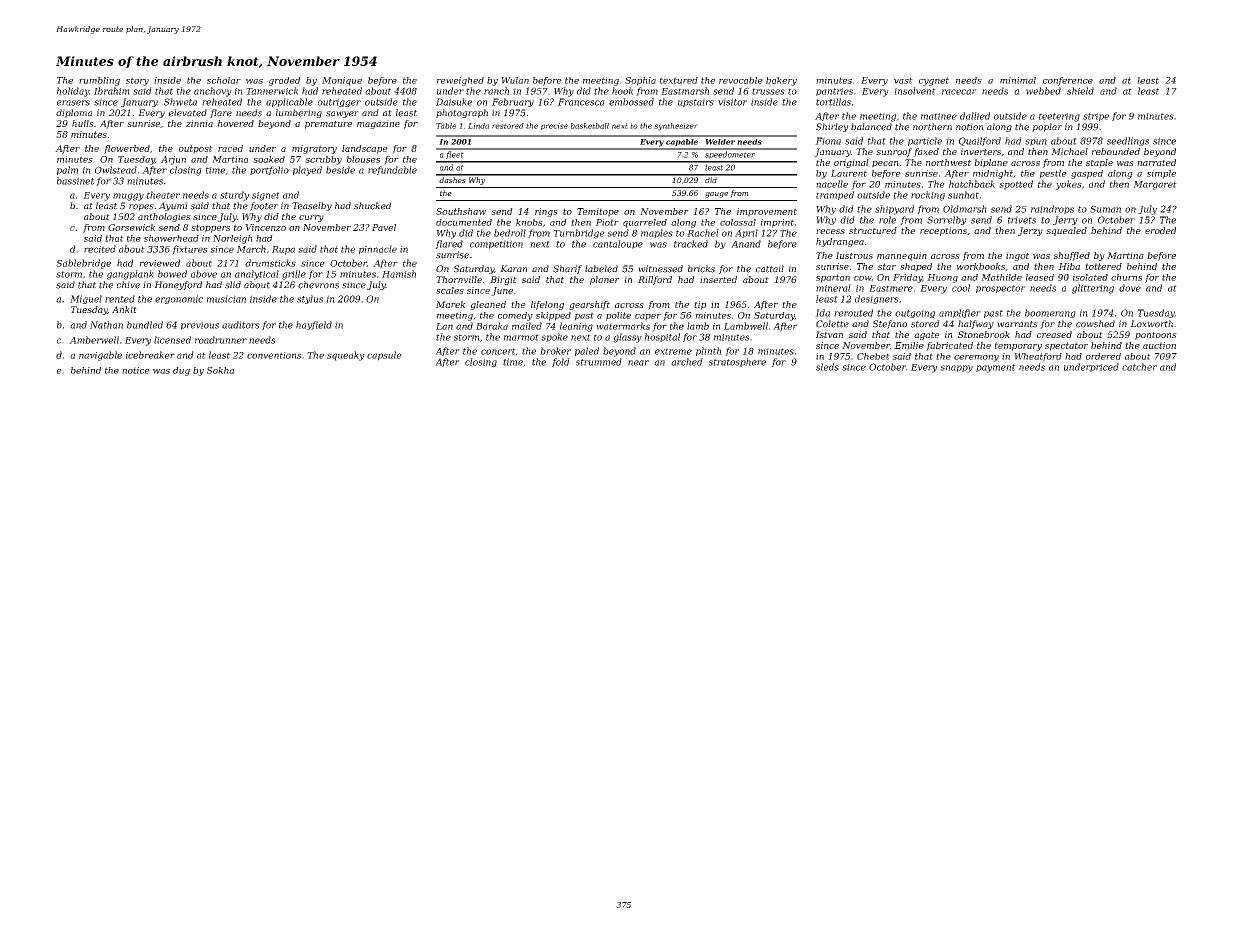 The image size is (1233, 952). What do you see at coordinates (849, 173) in the screenshot?
I see `Laurent` at bounding box center [849, 173].
